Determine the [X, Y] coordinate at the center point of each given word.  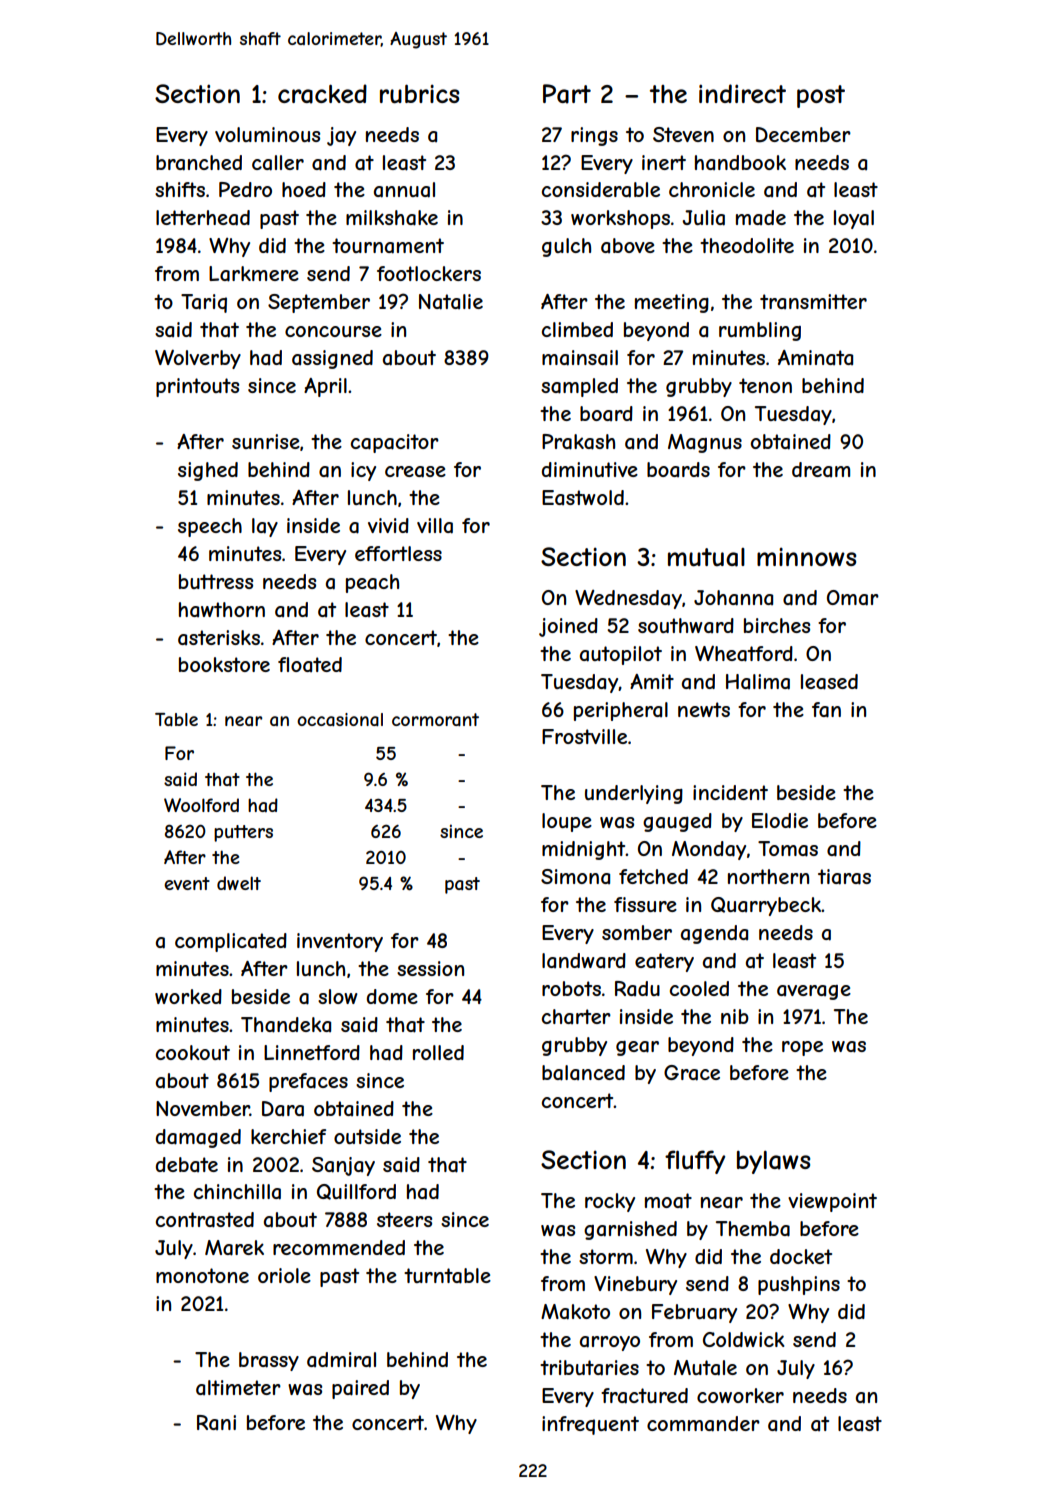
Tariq [204, 303]
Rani [216, 1422]
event [187, 883]
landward [584, 960]
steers [404, 1219]
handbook [740, 162]
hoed [304, 189]
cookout [193, 1052]
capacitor [395, 443]
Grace [692, 1073]
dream [821, 469]
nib [735, 1016]
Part [567, 94]
